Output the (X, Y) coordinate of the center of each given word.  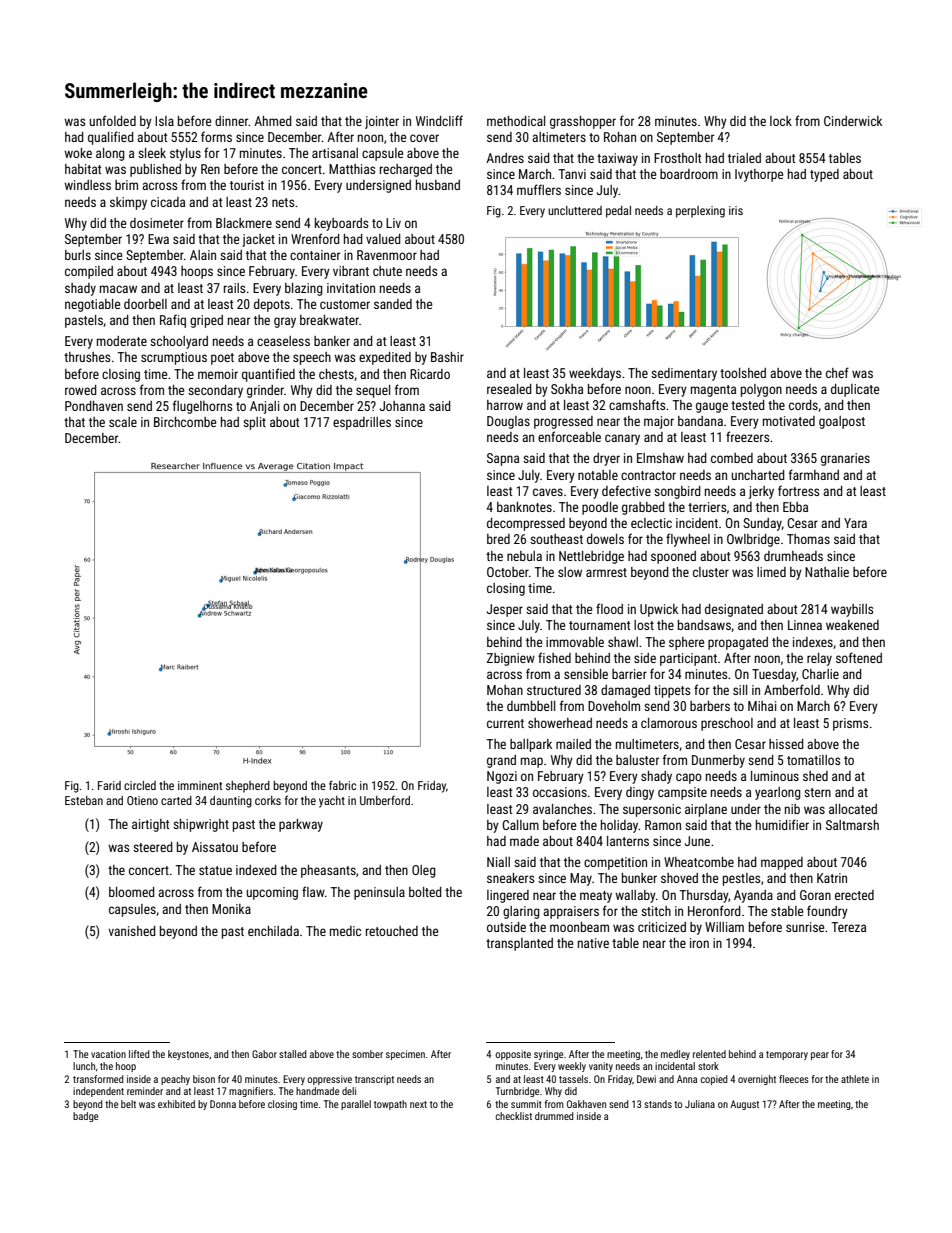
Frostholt (677, 158)
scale (123, 422)
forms (216, 136)
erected (854, 895)
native (593, 943)
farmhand (814, 474)
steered (153, 847)
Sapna (503, 459)
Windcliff (439, 120)
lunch (84, 1066)
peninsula (379, 893)
